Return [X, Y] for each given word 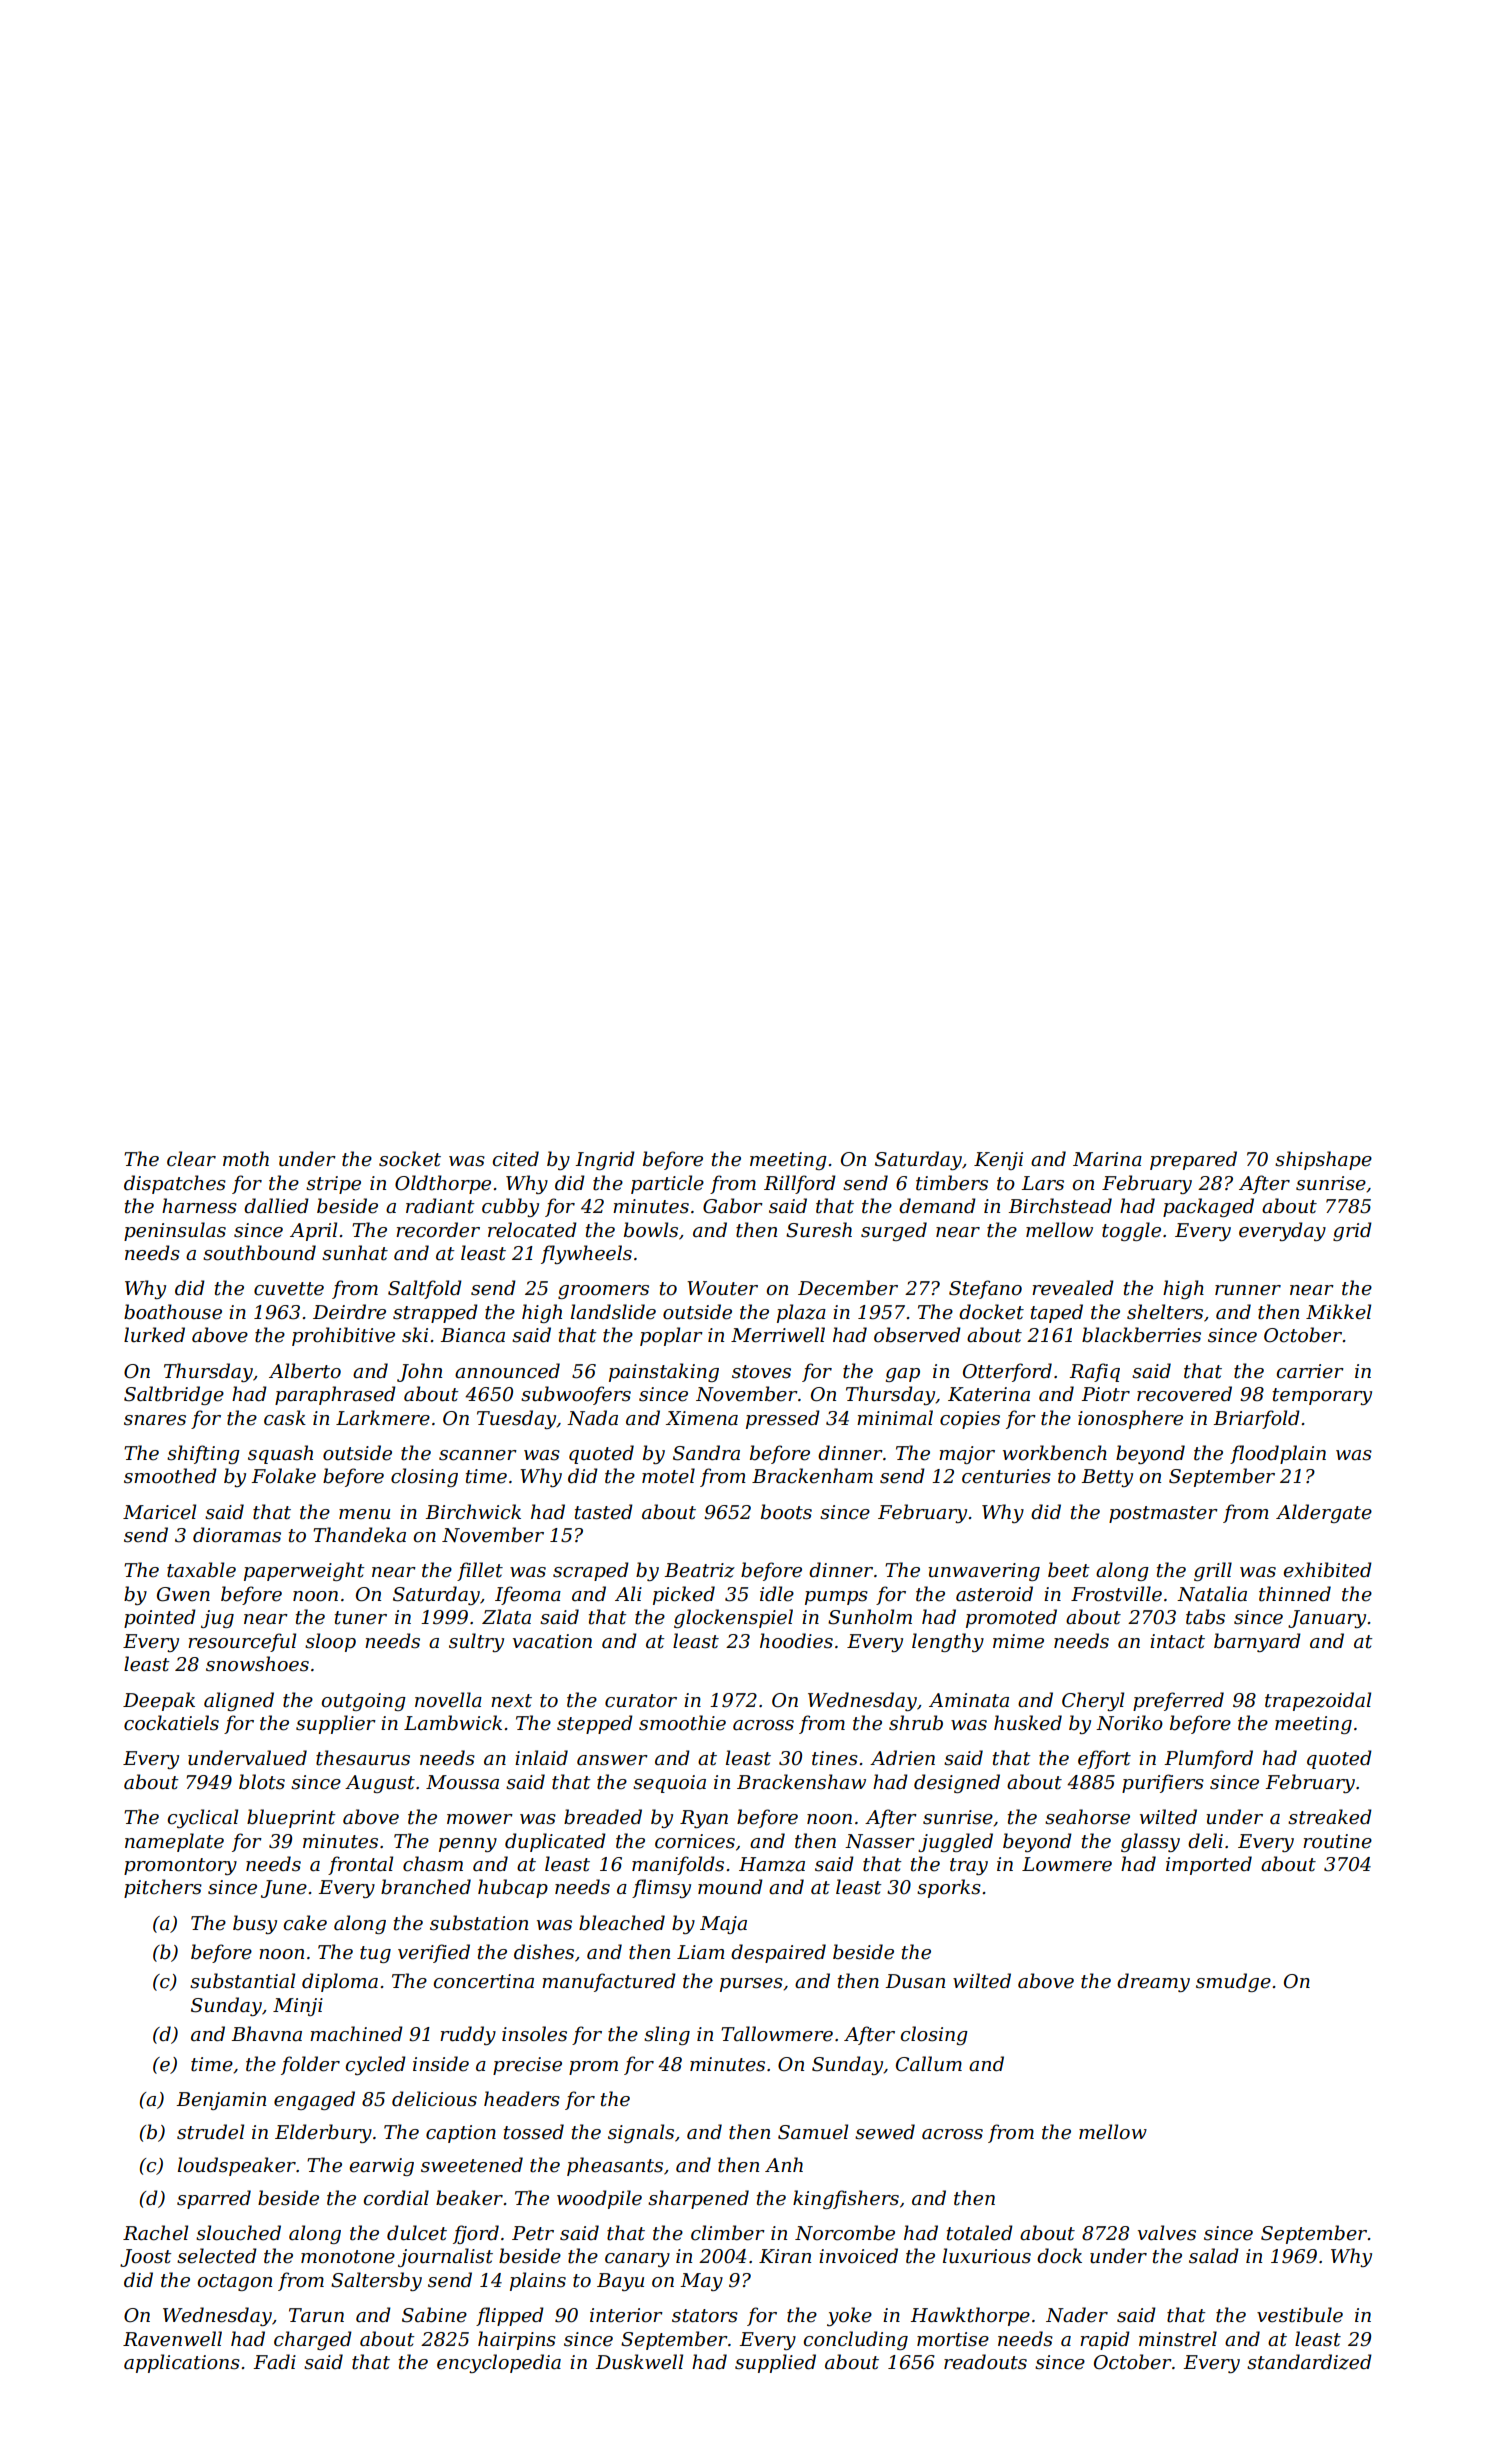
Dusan [915, 1981]
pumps [836, 1598]
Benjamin [221, 2101]
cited [515, 1159]
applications [182, 2363]
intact [1177, 1641]
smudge [1233, 1982]
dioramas [237, 1535]
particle [667, 1184]
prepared [1193, 1160]
